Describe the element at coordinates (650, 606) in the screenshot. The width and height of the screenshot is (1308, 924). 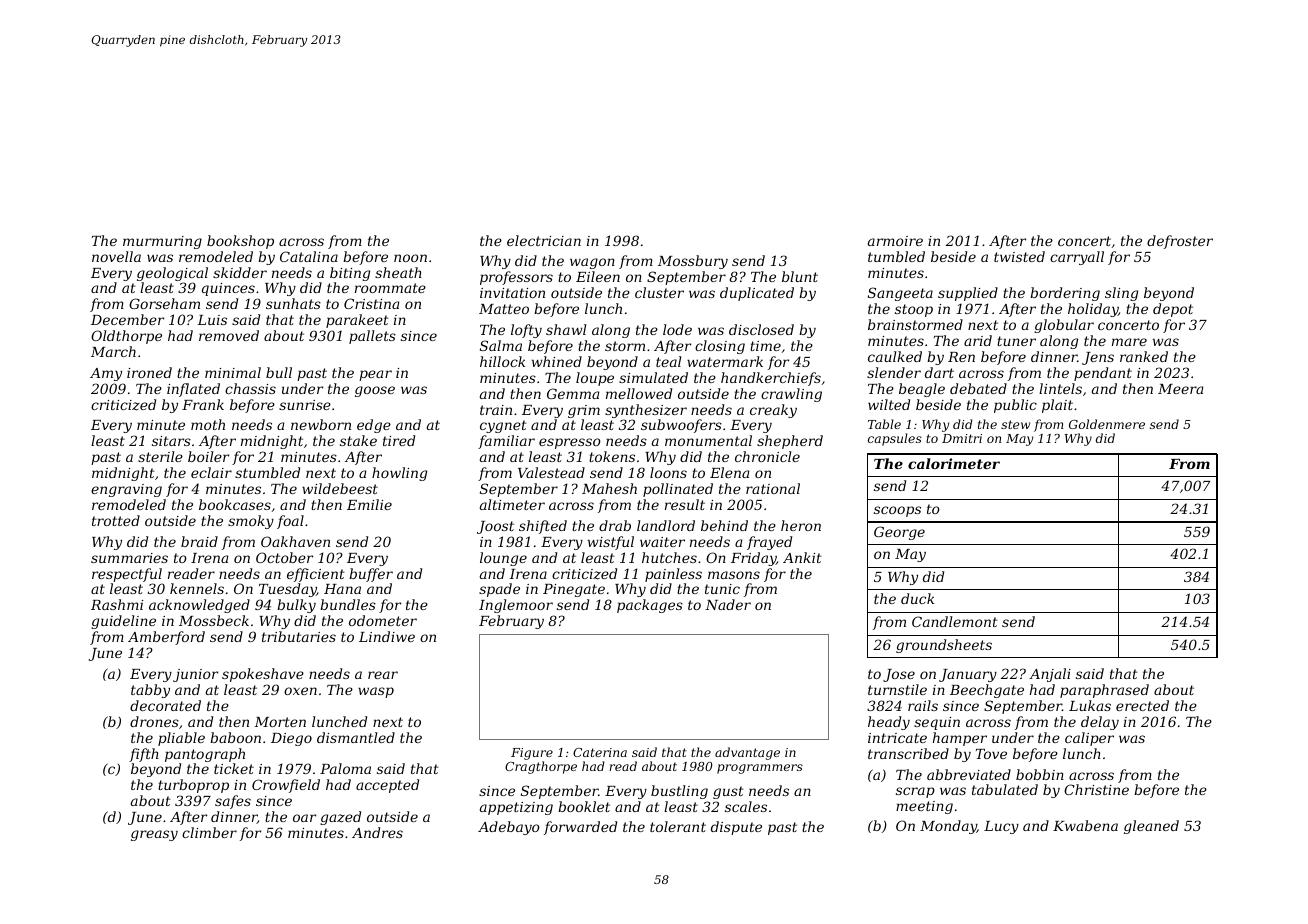
I see `packages` at that location.
